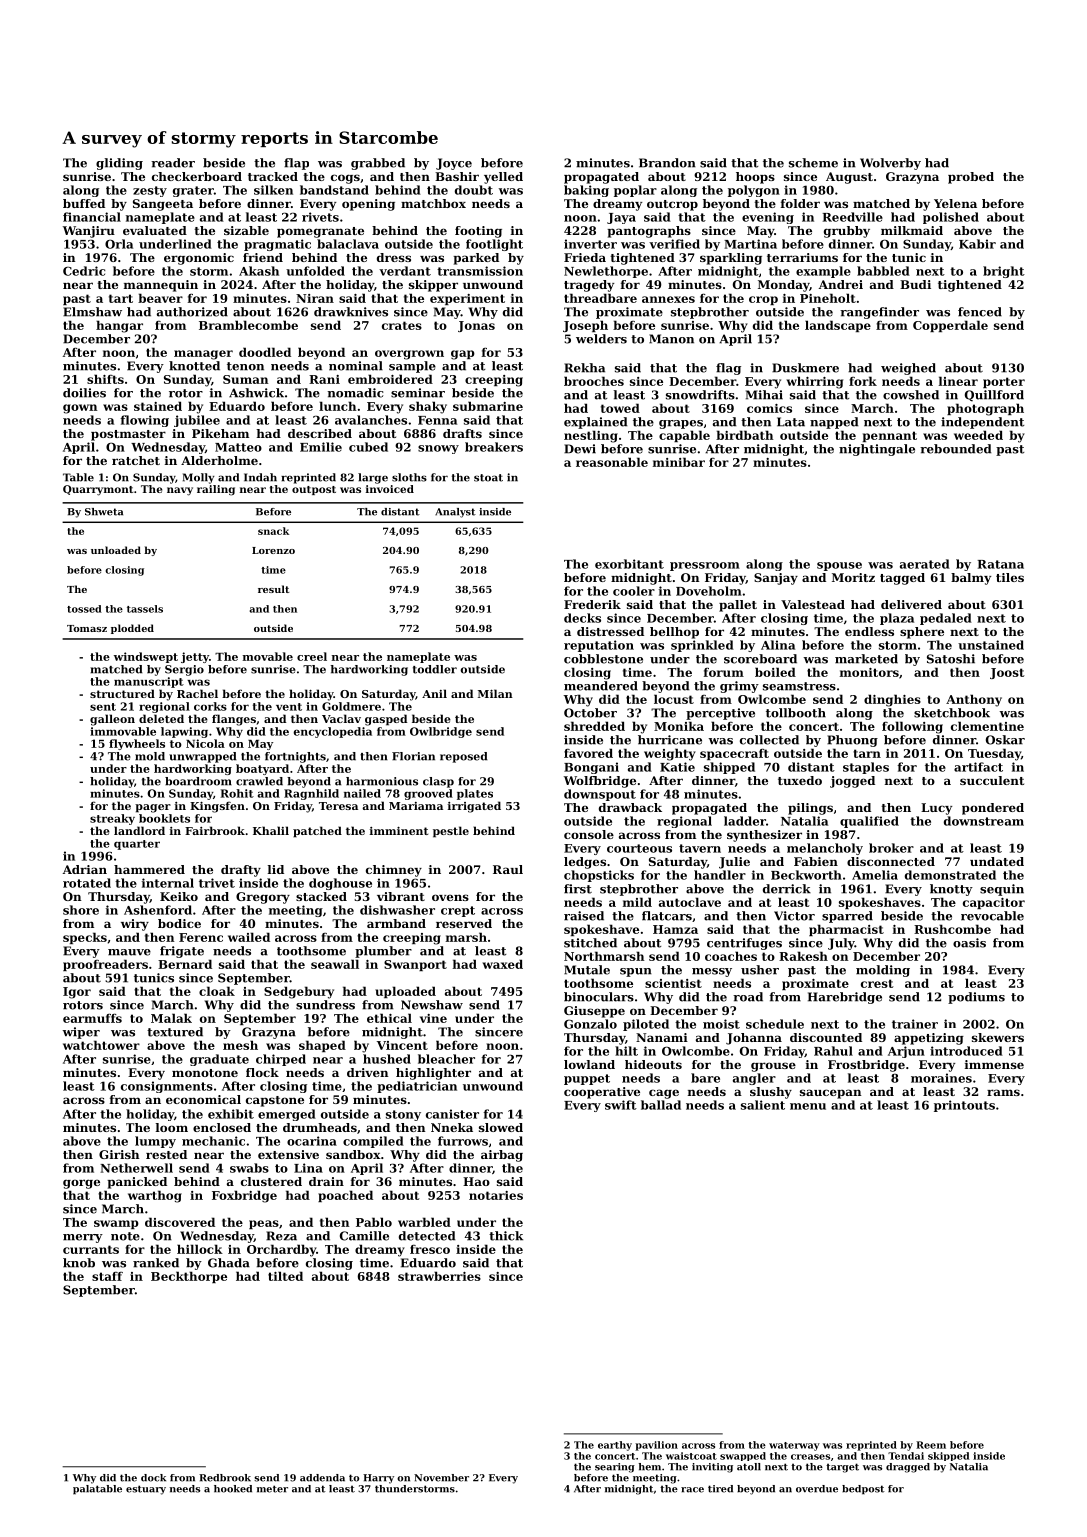 This screenshot has height=1537, width=1087. Describe the element at coordinates (656, 1446) in the screenshot. I see `pavilion` at that location.
